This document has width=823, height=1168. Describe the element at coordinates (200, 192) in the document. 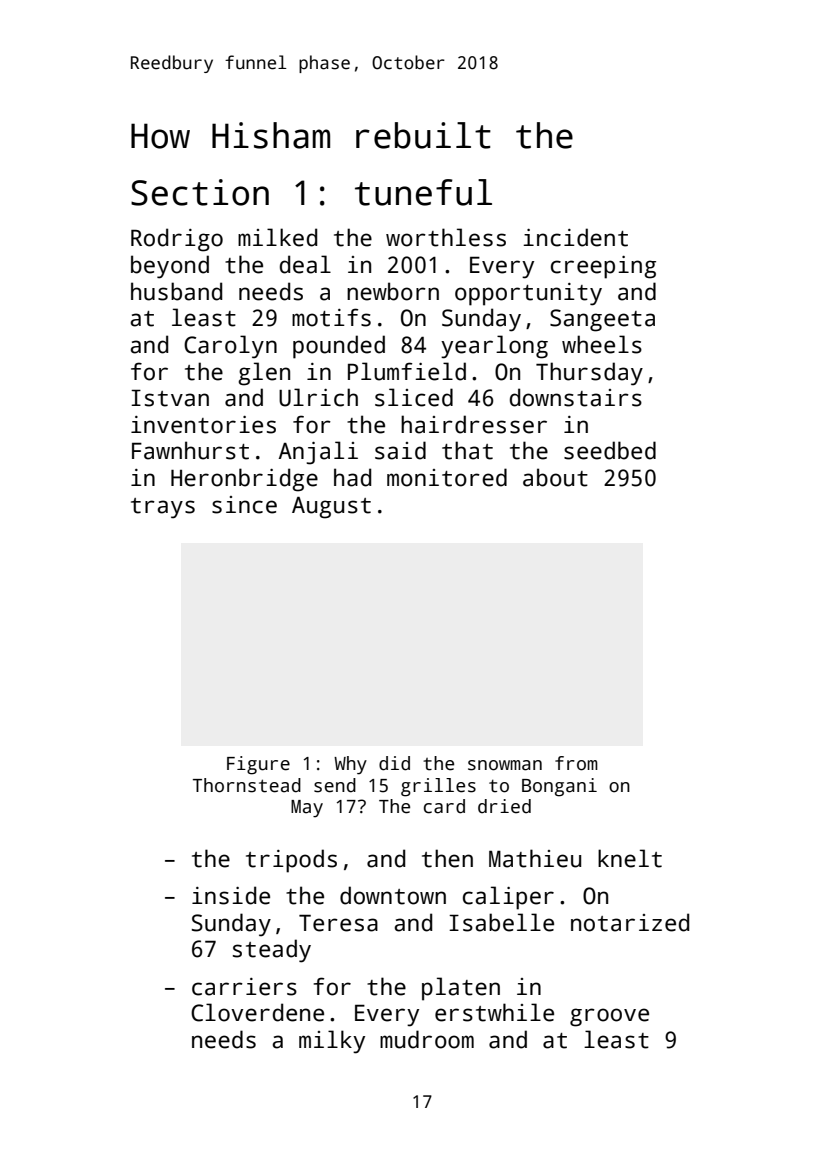

I see `Section` at that location.
